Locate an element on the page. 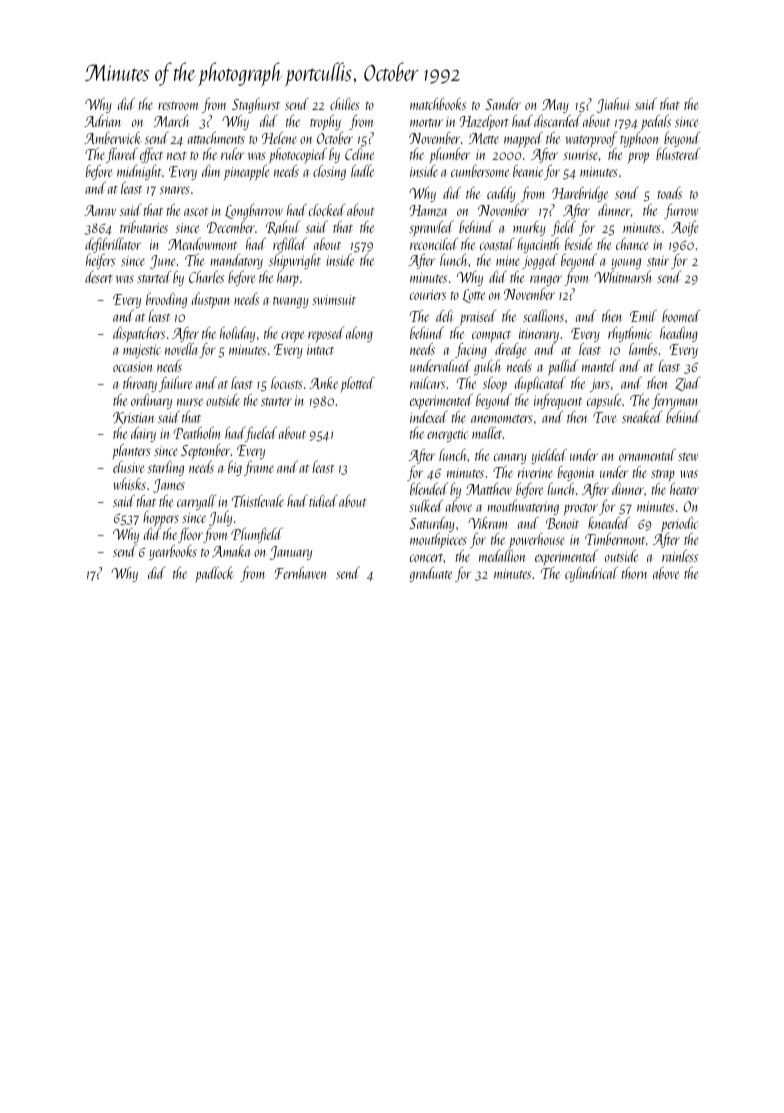 The width and height of the page is (784, 1113). Kristian is located at coordinates (133, 418).
